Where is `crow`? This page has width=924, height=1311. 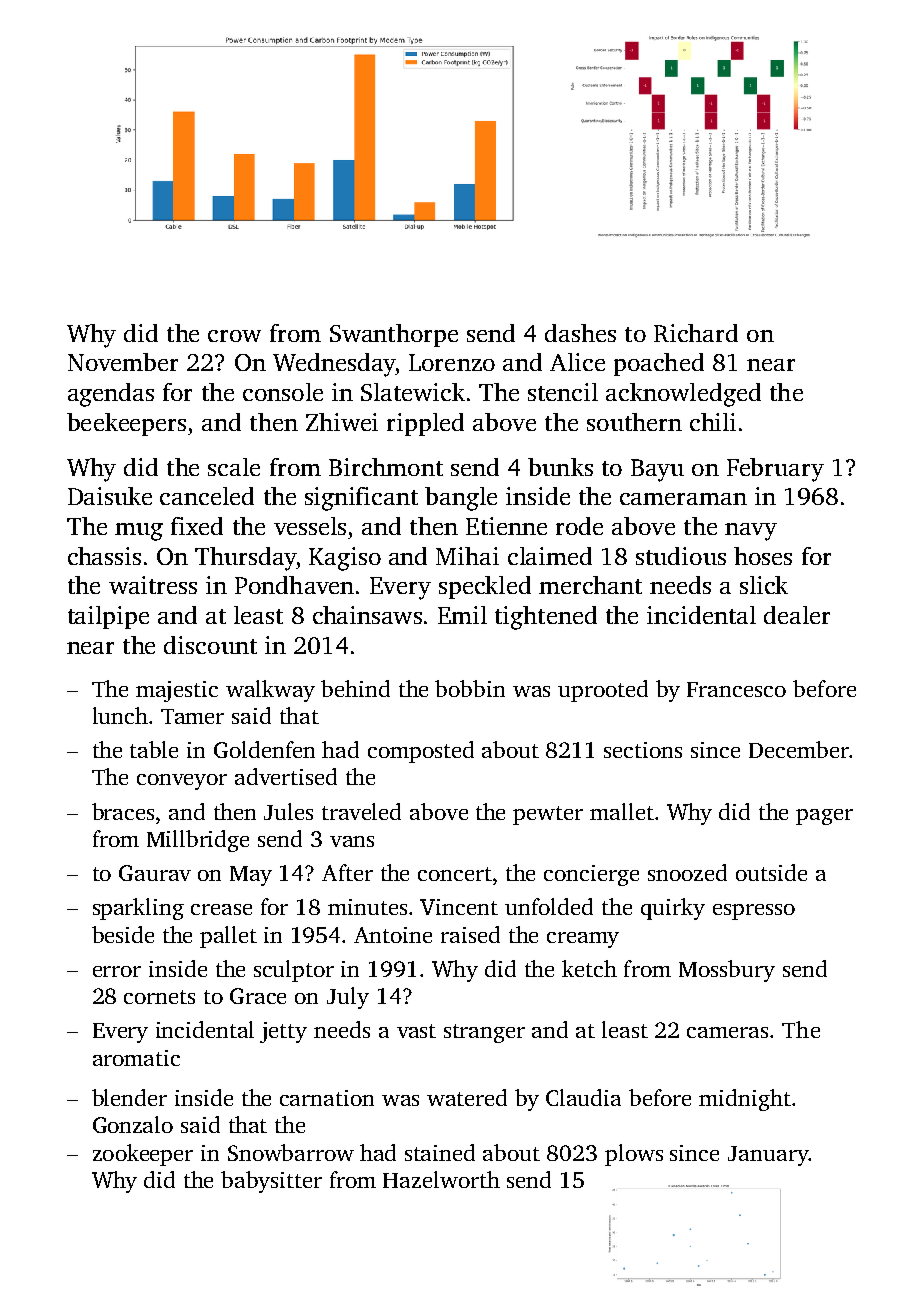 crow is located at coordinates (234, 336).
